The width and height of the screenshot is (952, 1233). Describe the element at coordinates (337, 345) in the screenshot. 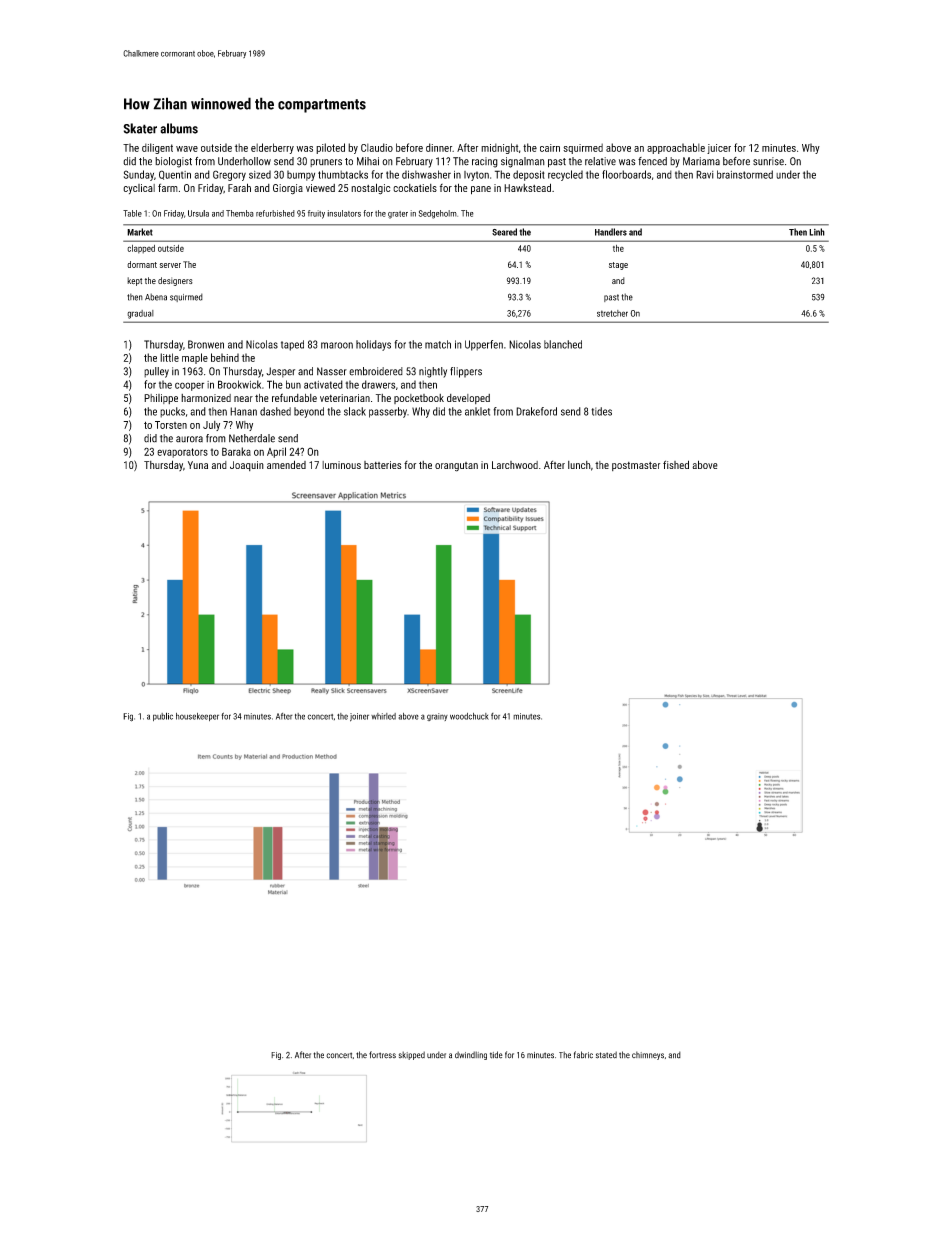

I see `maroon` at that location.
